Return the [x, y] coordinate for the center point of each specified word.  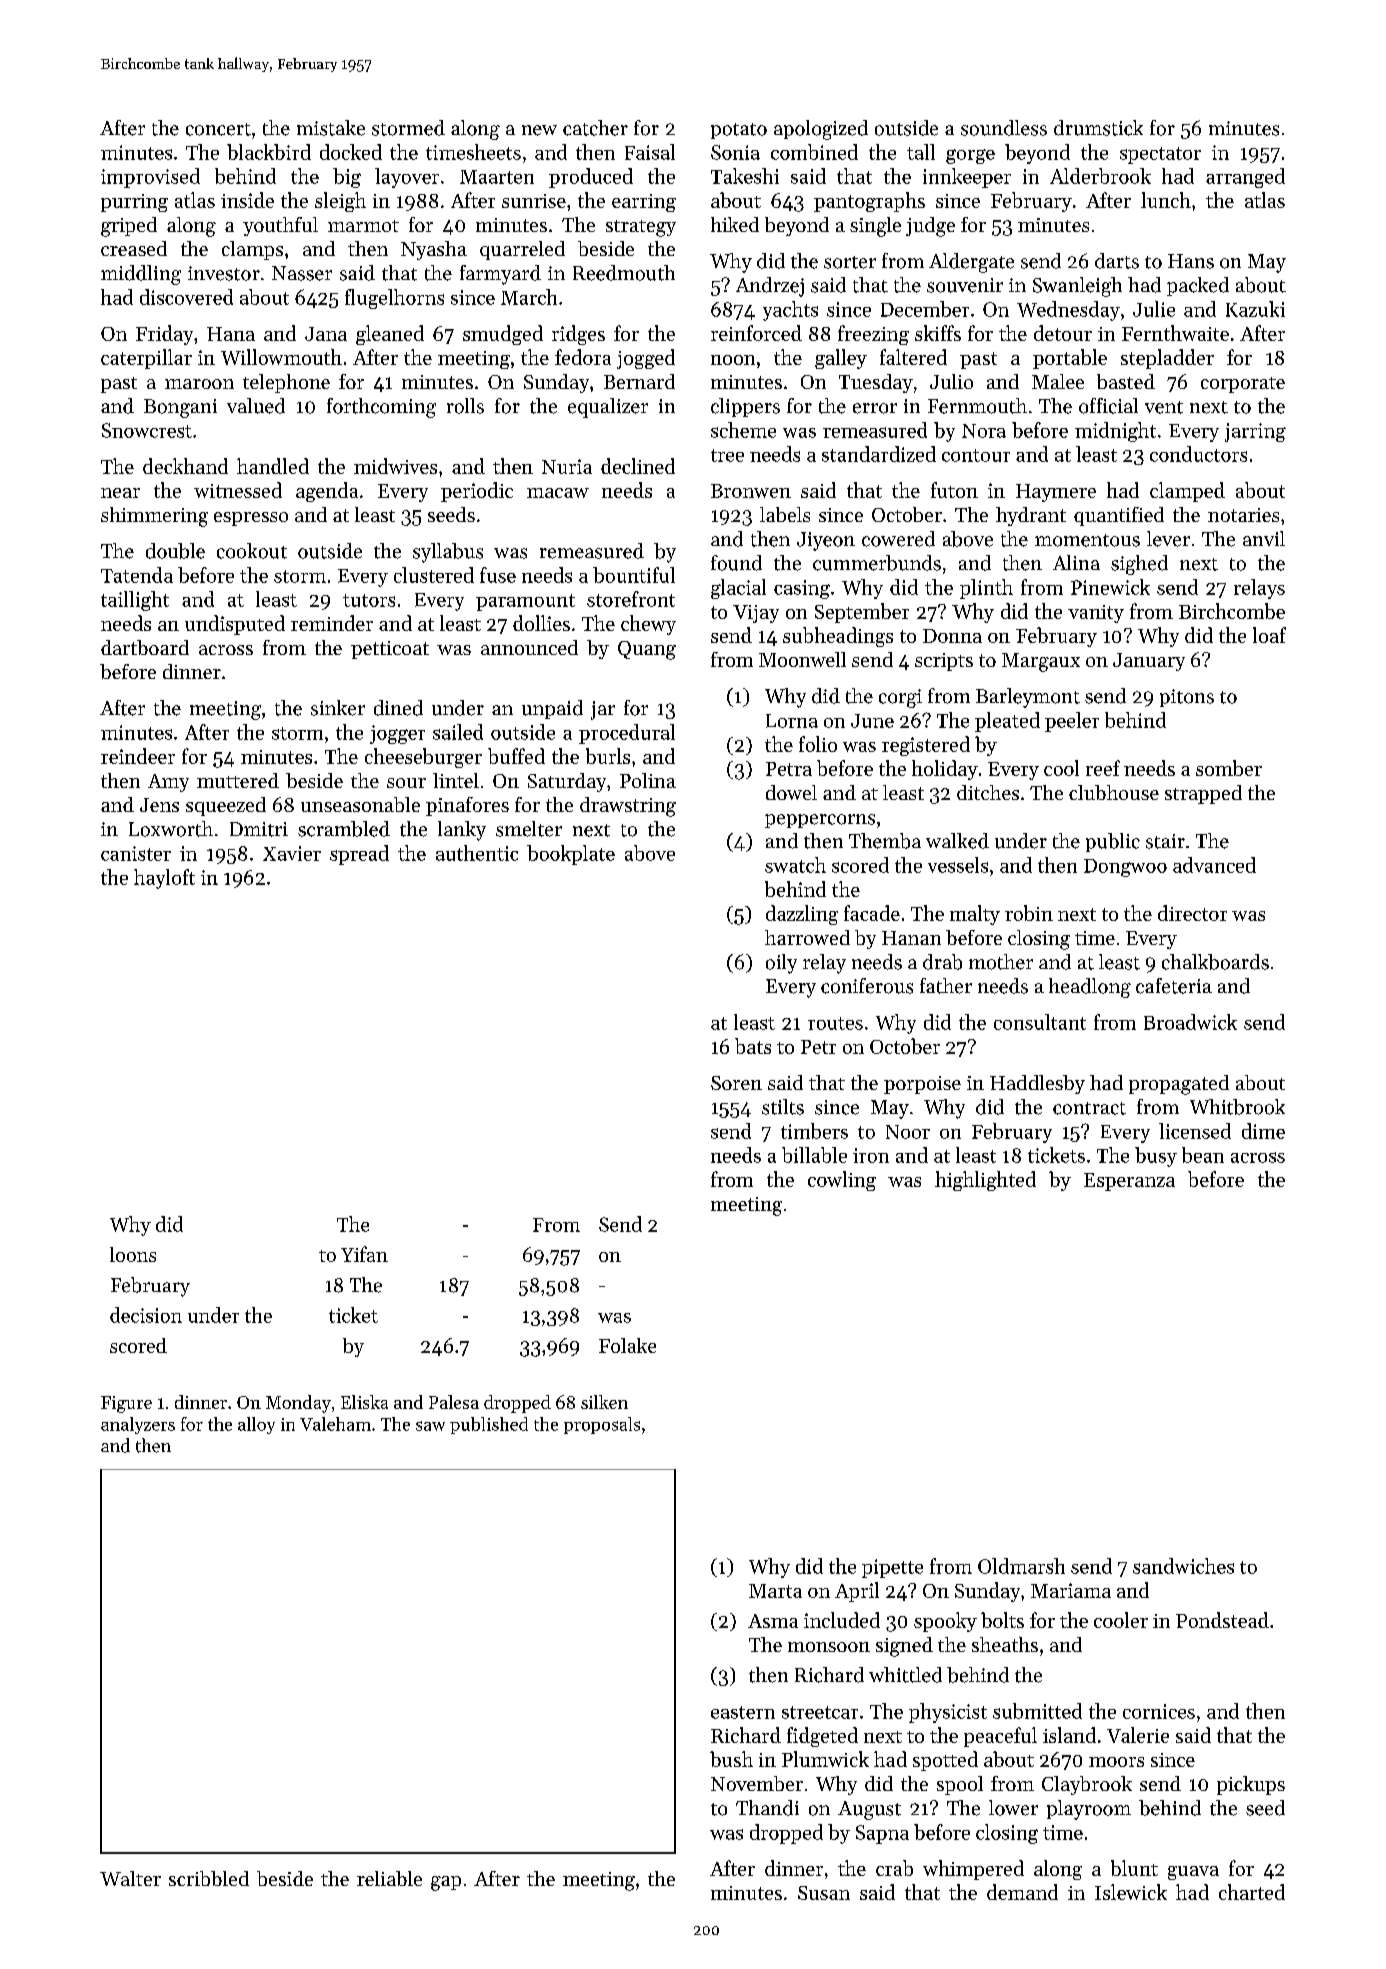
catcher [595, 128]
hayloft [164, 879]
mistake [331, 128]
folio [818, 744]
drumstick [1098, 128]
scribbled [209, 1878]
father [946, 986]
